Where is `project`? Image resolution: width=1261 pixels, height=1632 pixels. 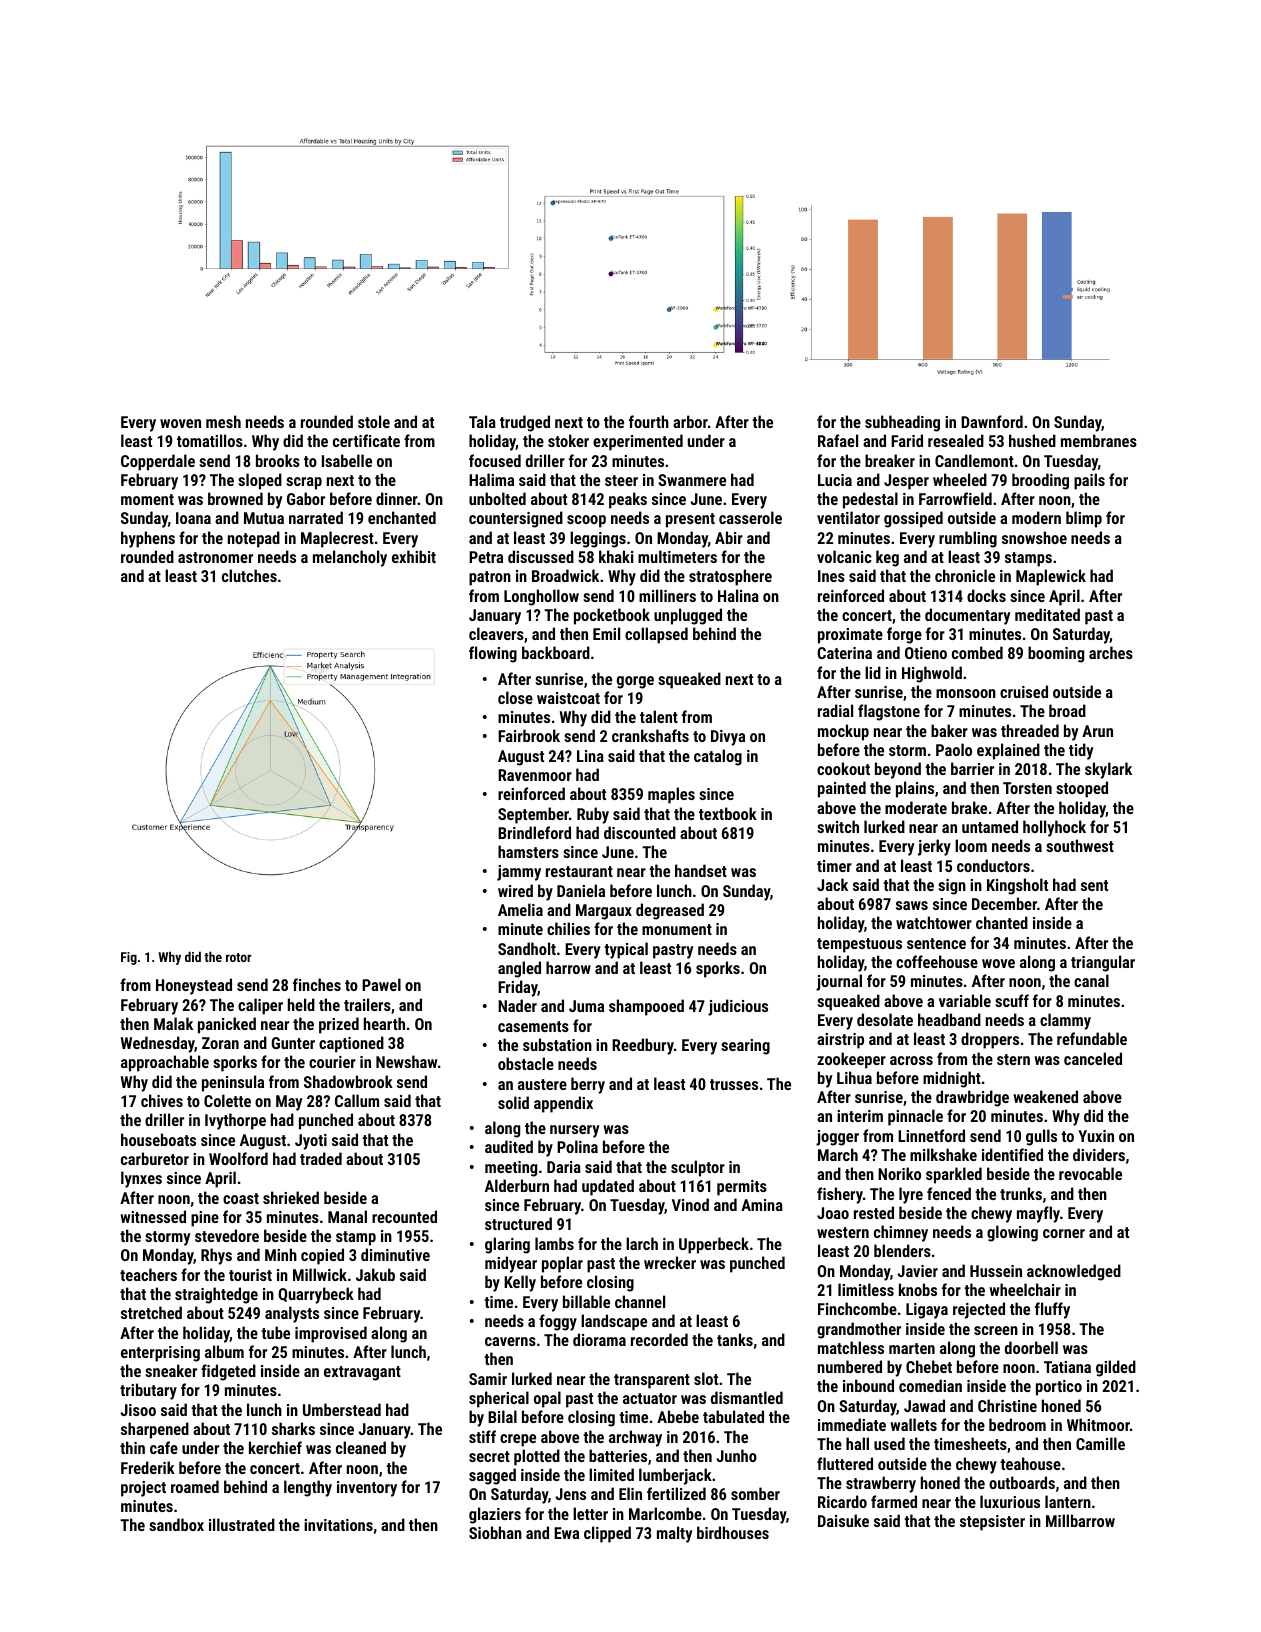
project is located at coordinates (143, 1489).
